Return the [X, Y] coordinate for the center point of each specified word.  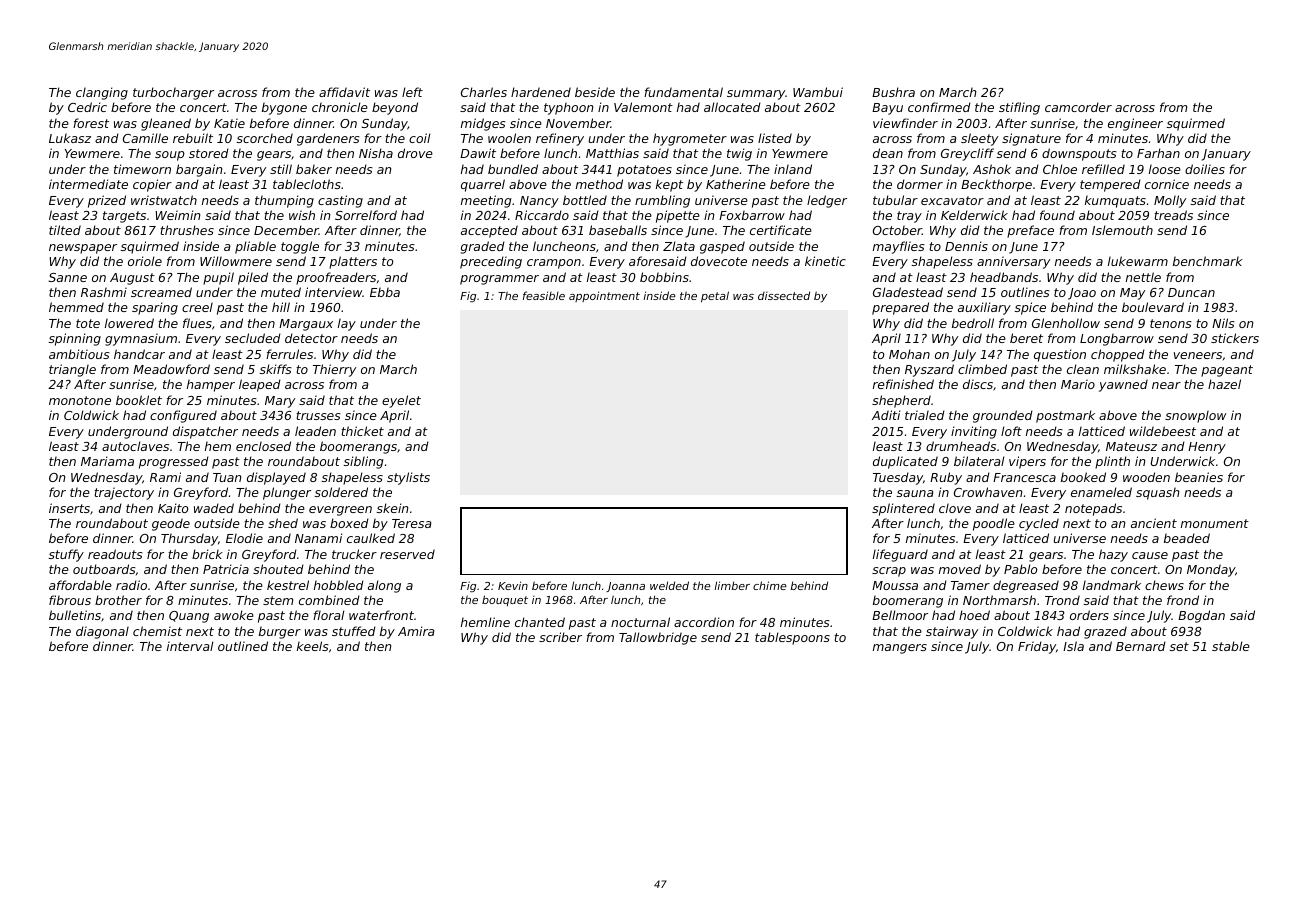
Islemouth [1122, 230]
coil [419, 138]
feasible [544, 295]
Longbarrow [1117, 339]
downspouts [1079, 154]
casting [340, 201]
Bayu [887, 109]
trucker [354, 554]
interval [190, 646]
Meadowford [171, 369]
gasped [722, 247]
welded [669, 585]
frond [1183, 600]
